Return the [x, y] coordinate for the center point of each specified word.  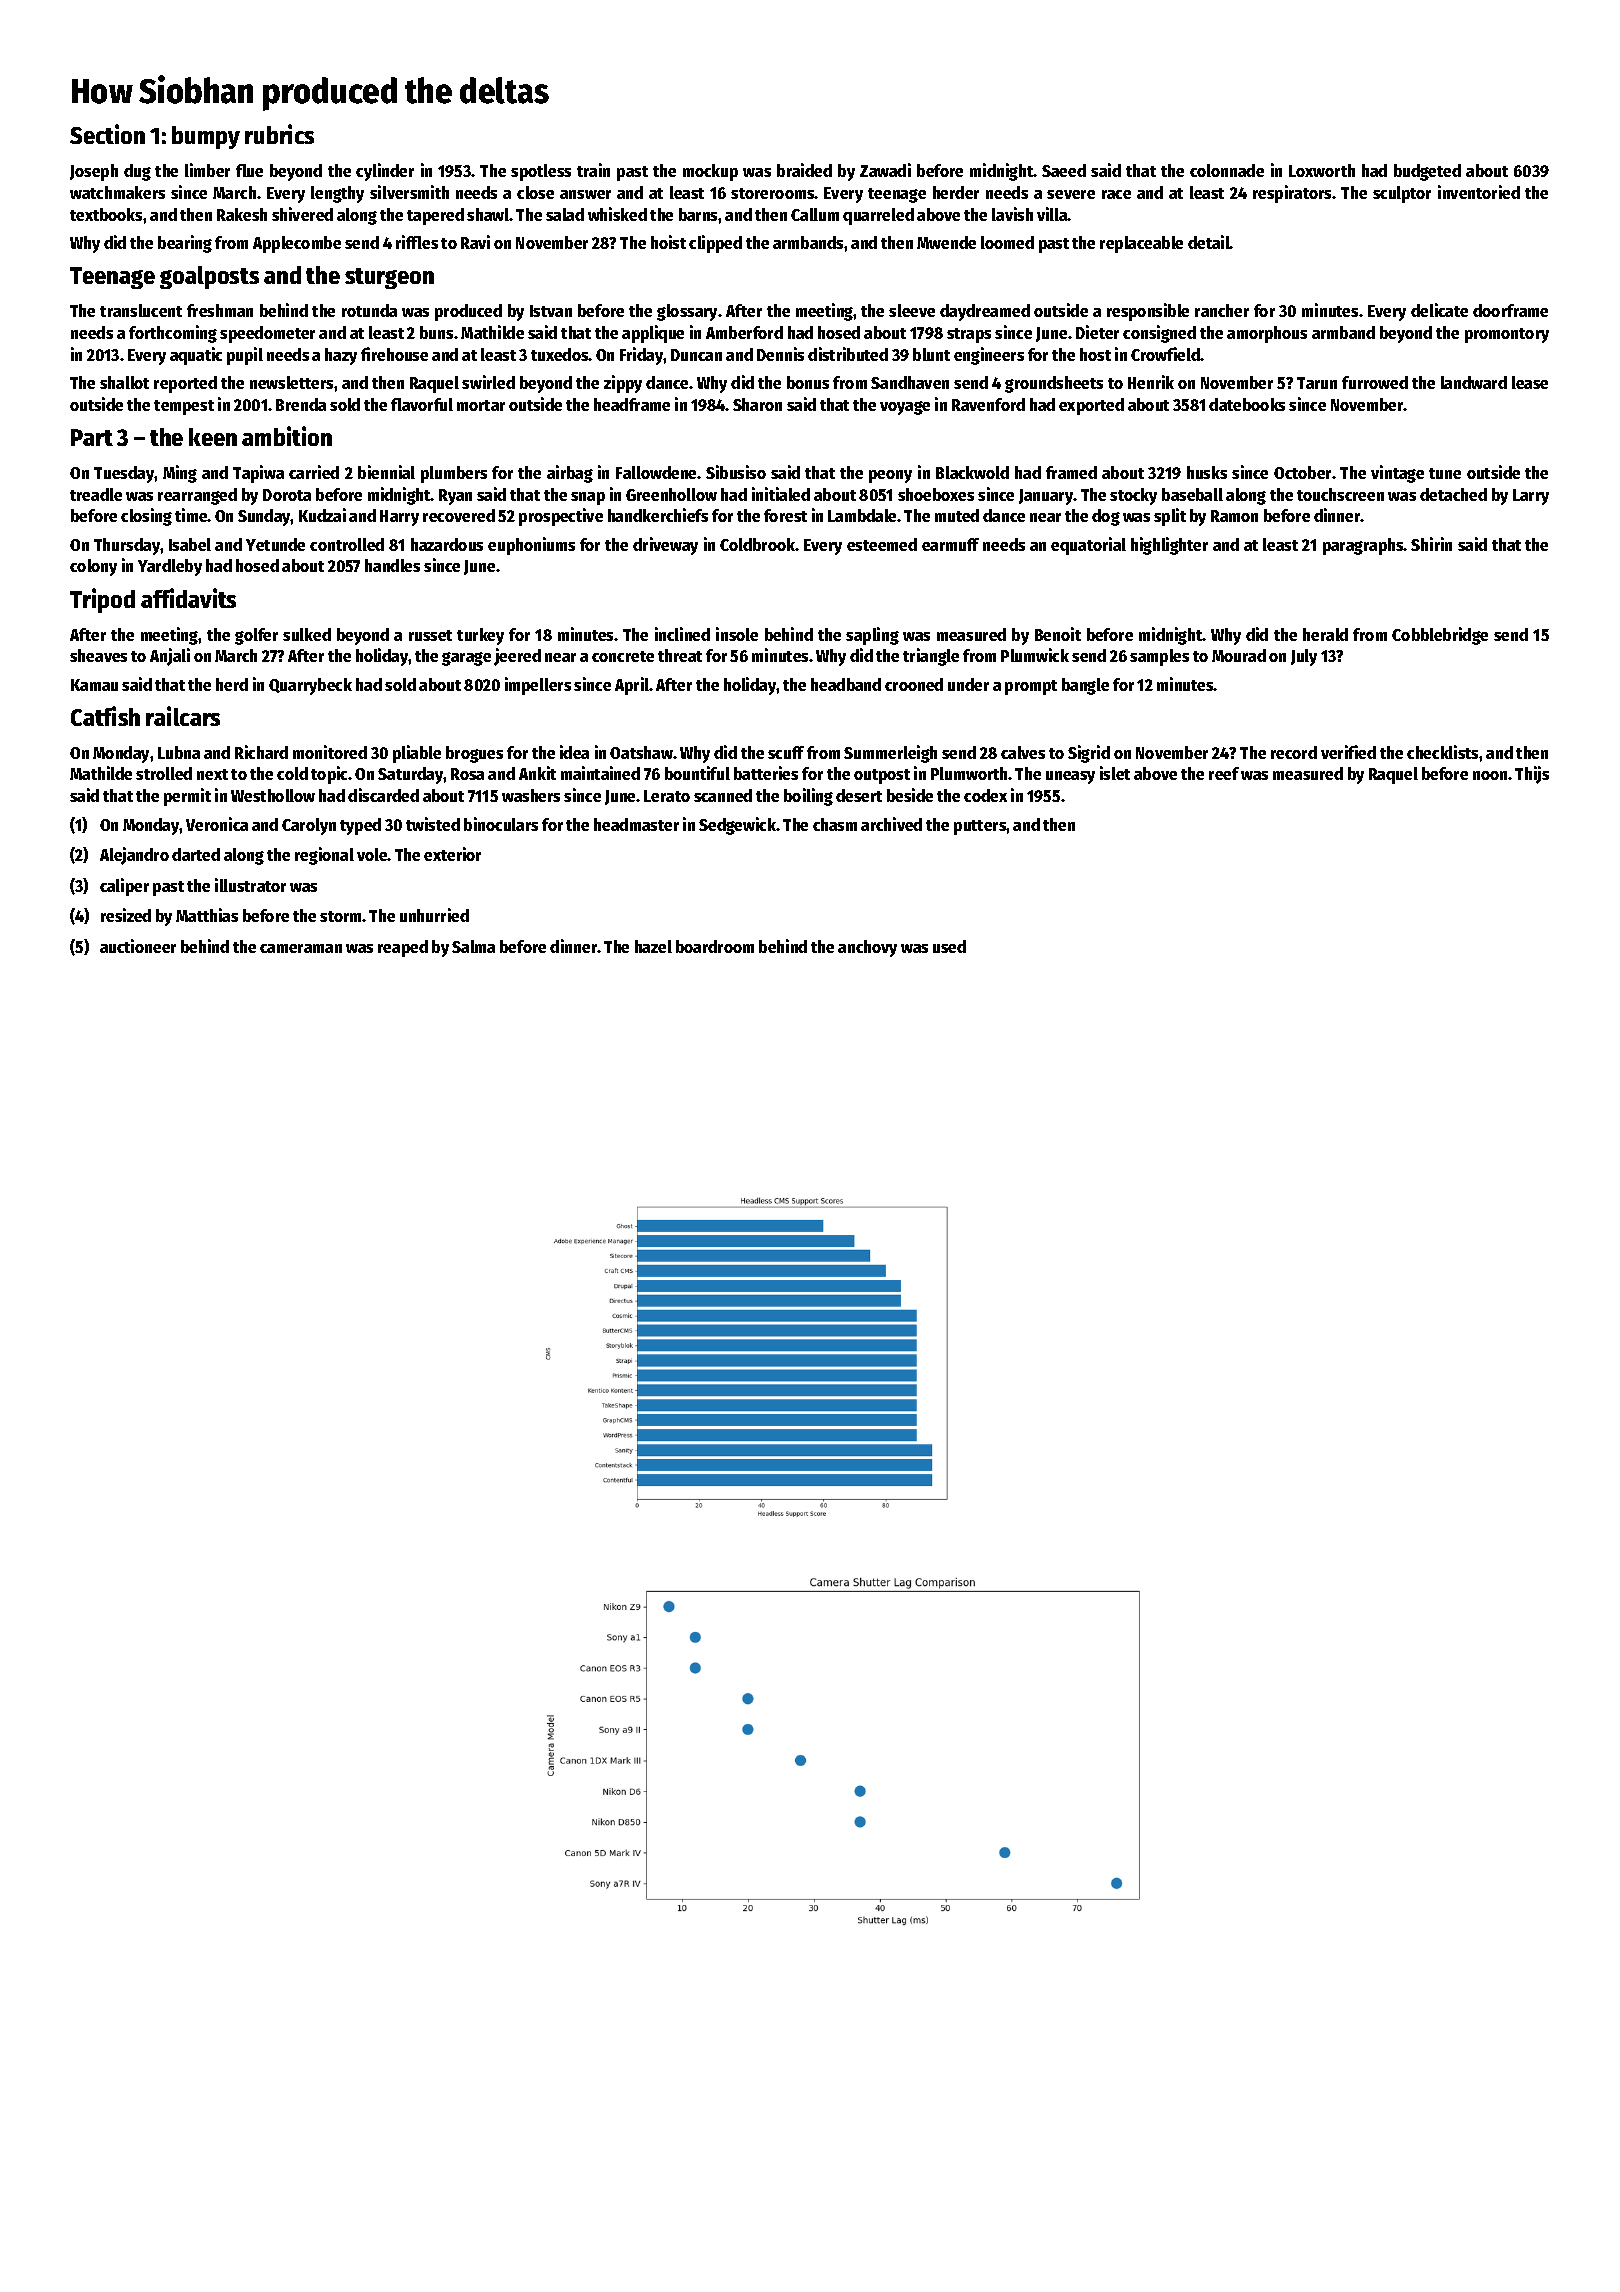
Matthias [207, 915]
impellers [538, 686]
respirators [1293, 194]
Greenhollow [671, 494]
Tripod [102, 600]
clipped [715, 244]
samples [1159, 657]
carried [314, 472]
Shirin [1431, 544]
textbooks [106, 214]
